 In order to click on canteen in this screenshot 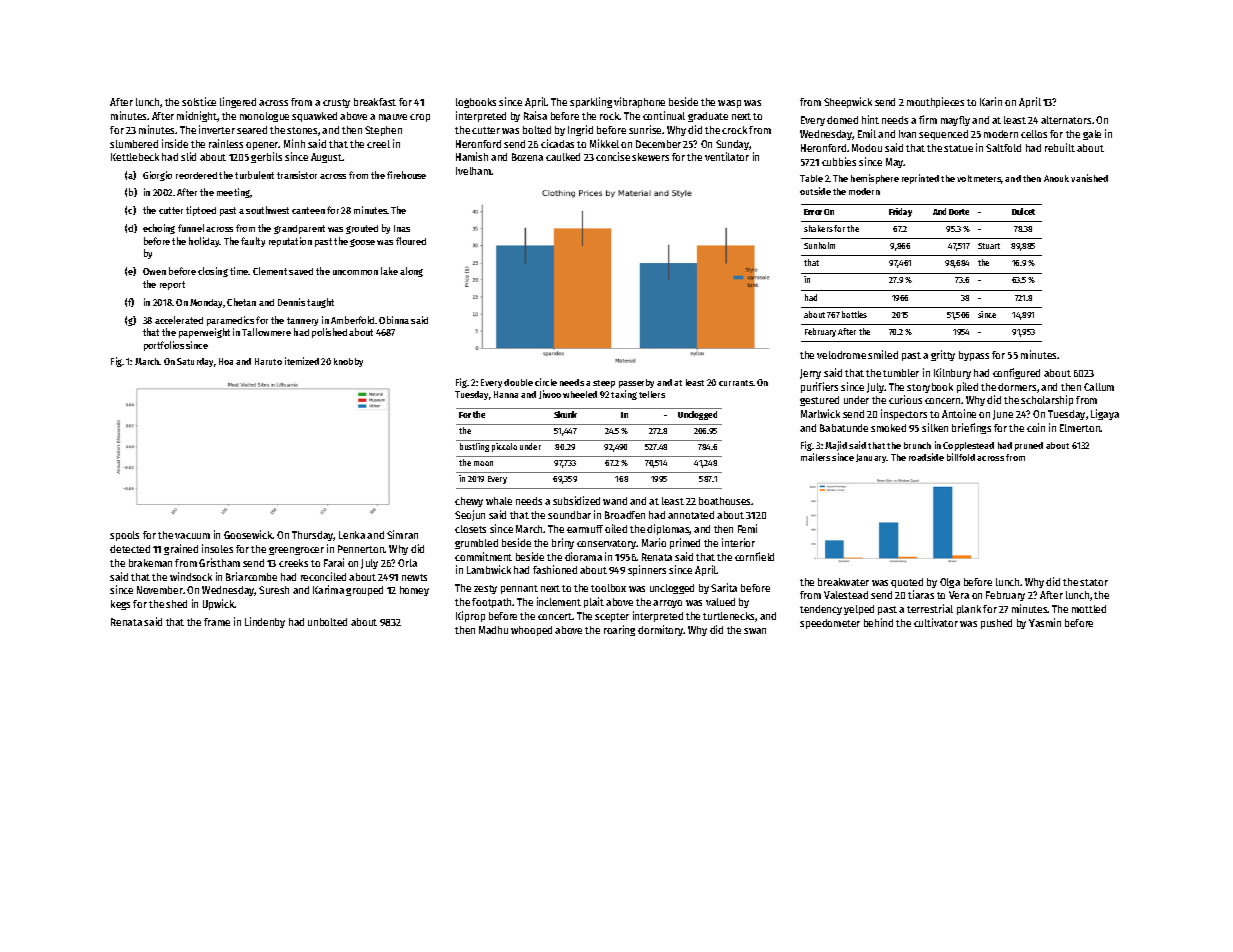, I will do `click(308, 210)`.
